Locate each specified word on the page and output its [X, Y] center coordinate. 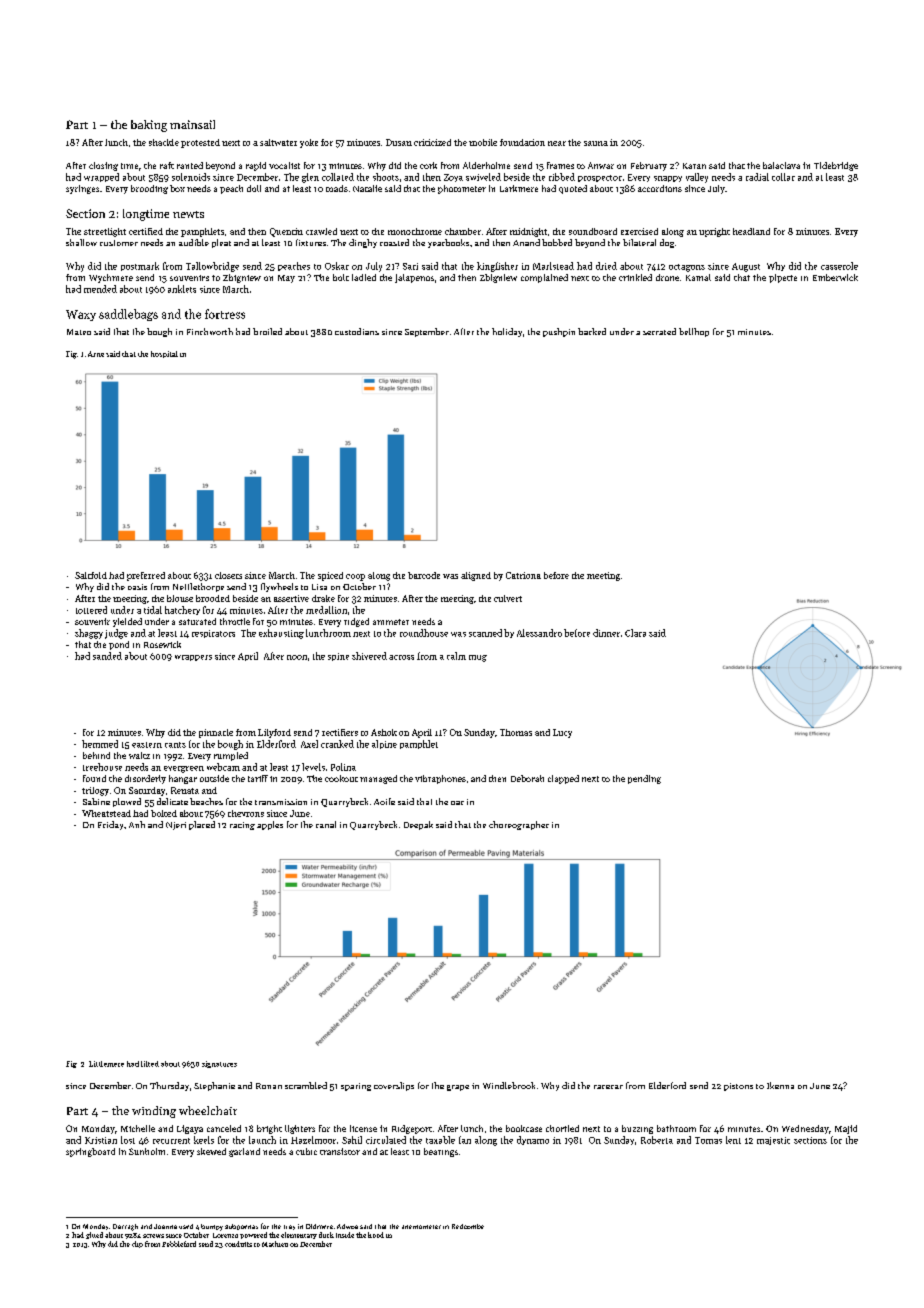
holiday [507, 332]
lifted [150, 1064]
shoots [386, 177]
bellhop [694, 332]
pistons [738, 1087]
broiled [267, 331]
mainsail [192, 124]
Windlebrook [509, 1085]
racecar [608, 1087]
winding [154, 1112]
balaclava [781, 165]
